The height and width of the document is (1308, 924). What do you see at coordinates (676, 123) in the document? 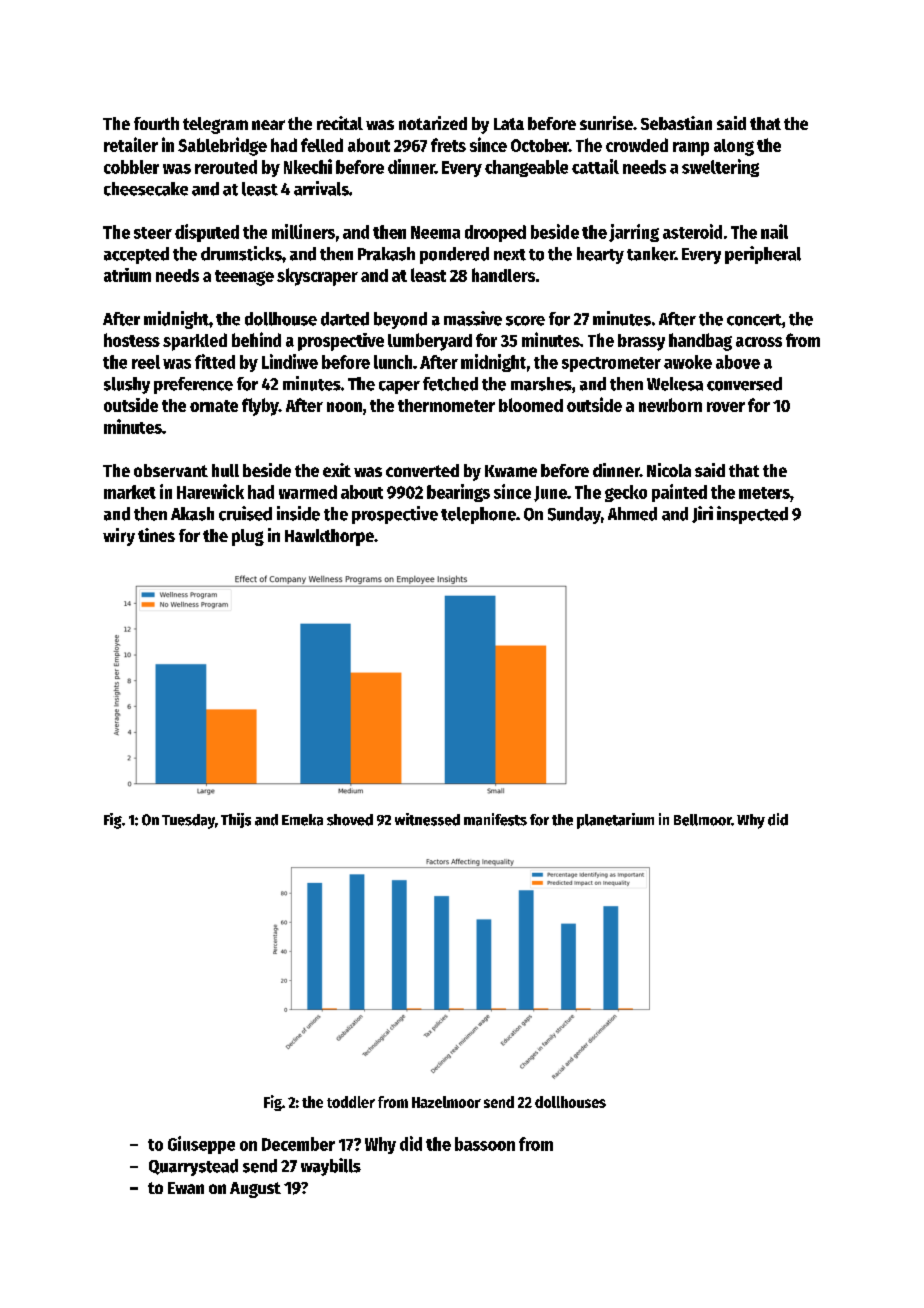
I see `Sebastian` at bounding box center [676, 123].
